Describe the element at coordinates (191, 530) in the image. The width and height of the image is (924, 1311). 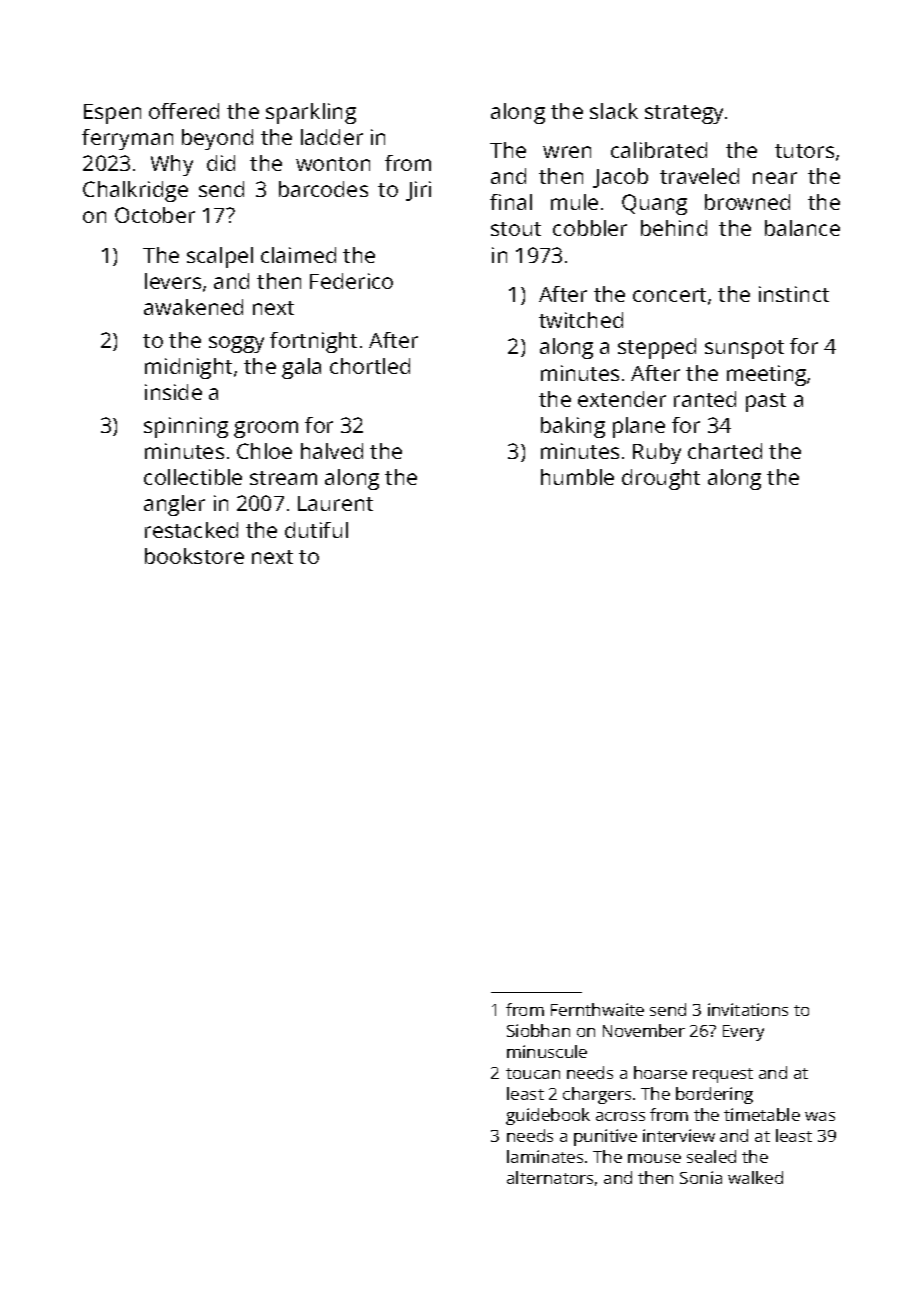
I see `restacked` at that location.
